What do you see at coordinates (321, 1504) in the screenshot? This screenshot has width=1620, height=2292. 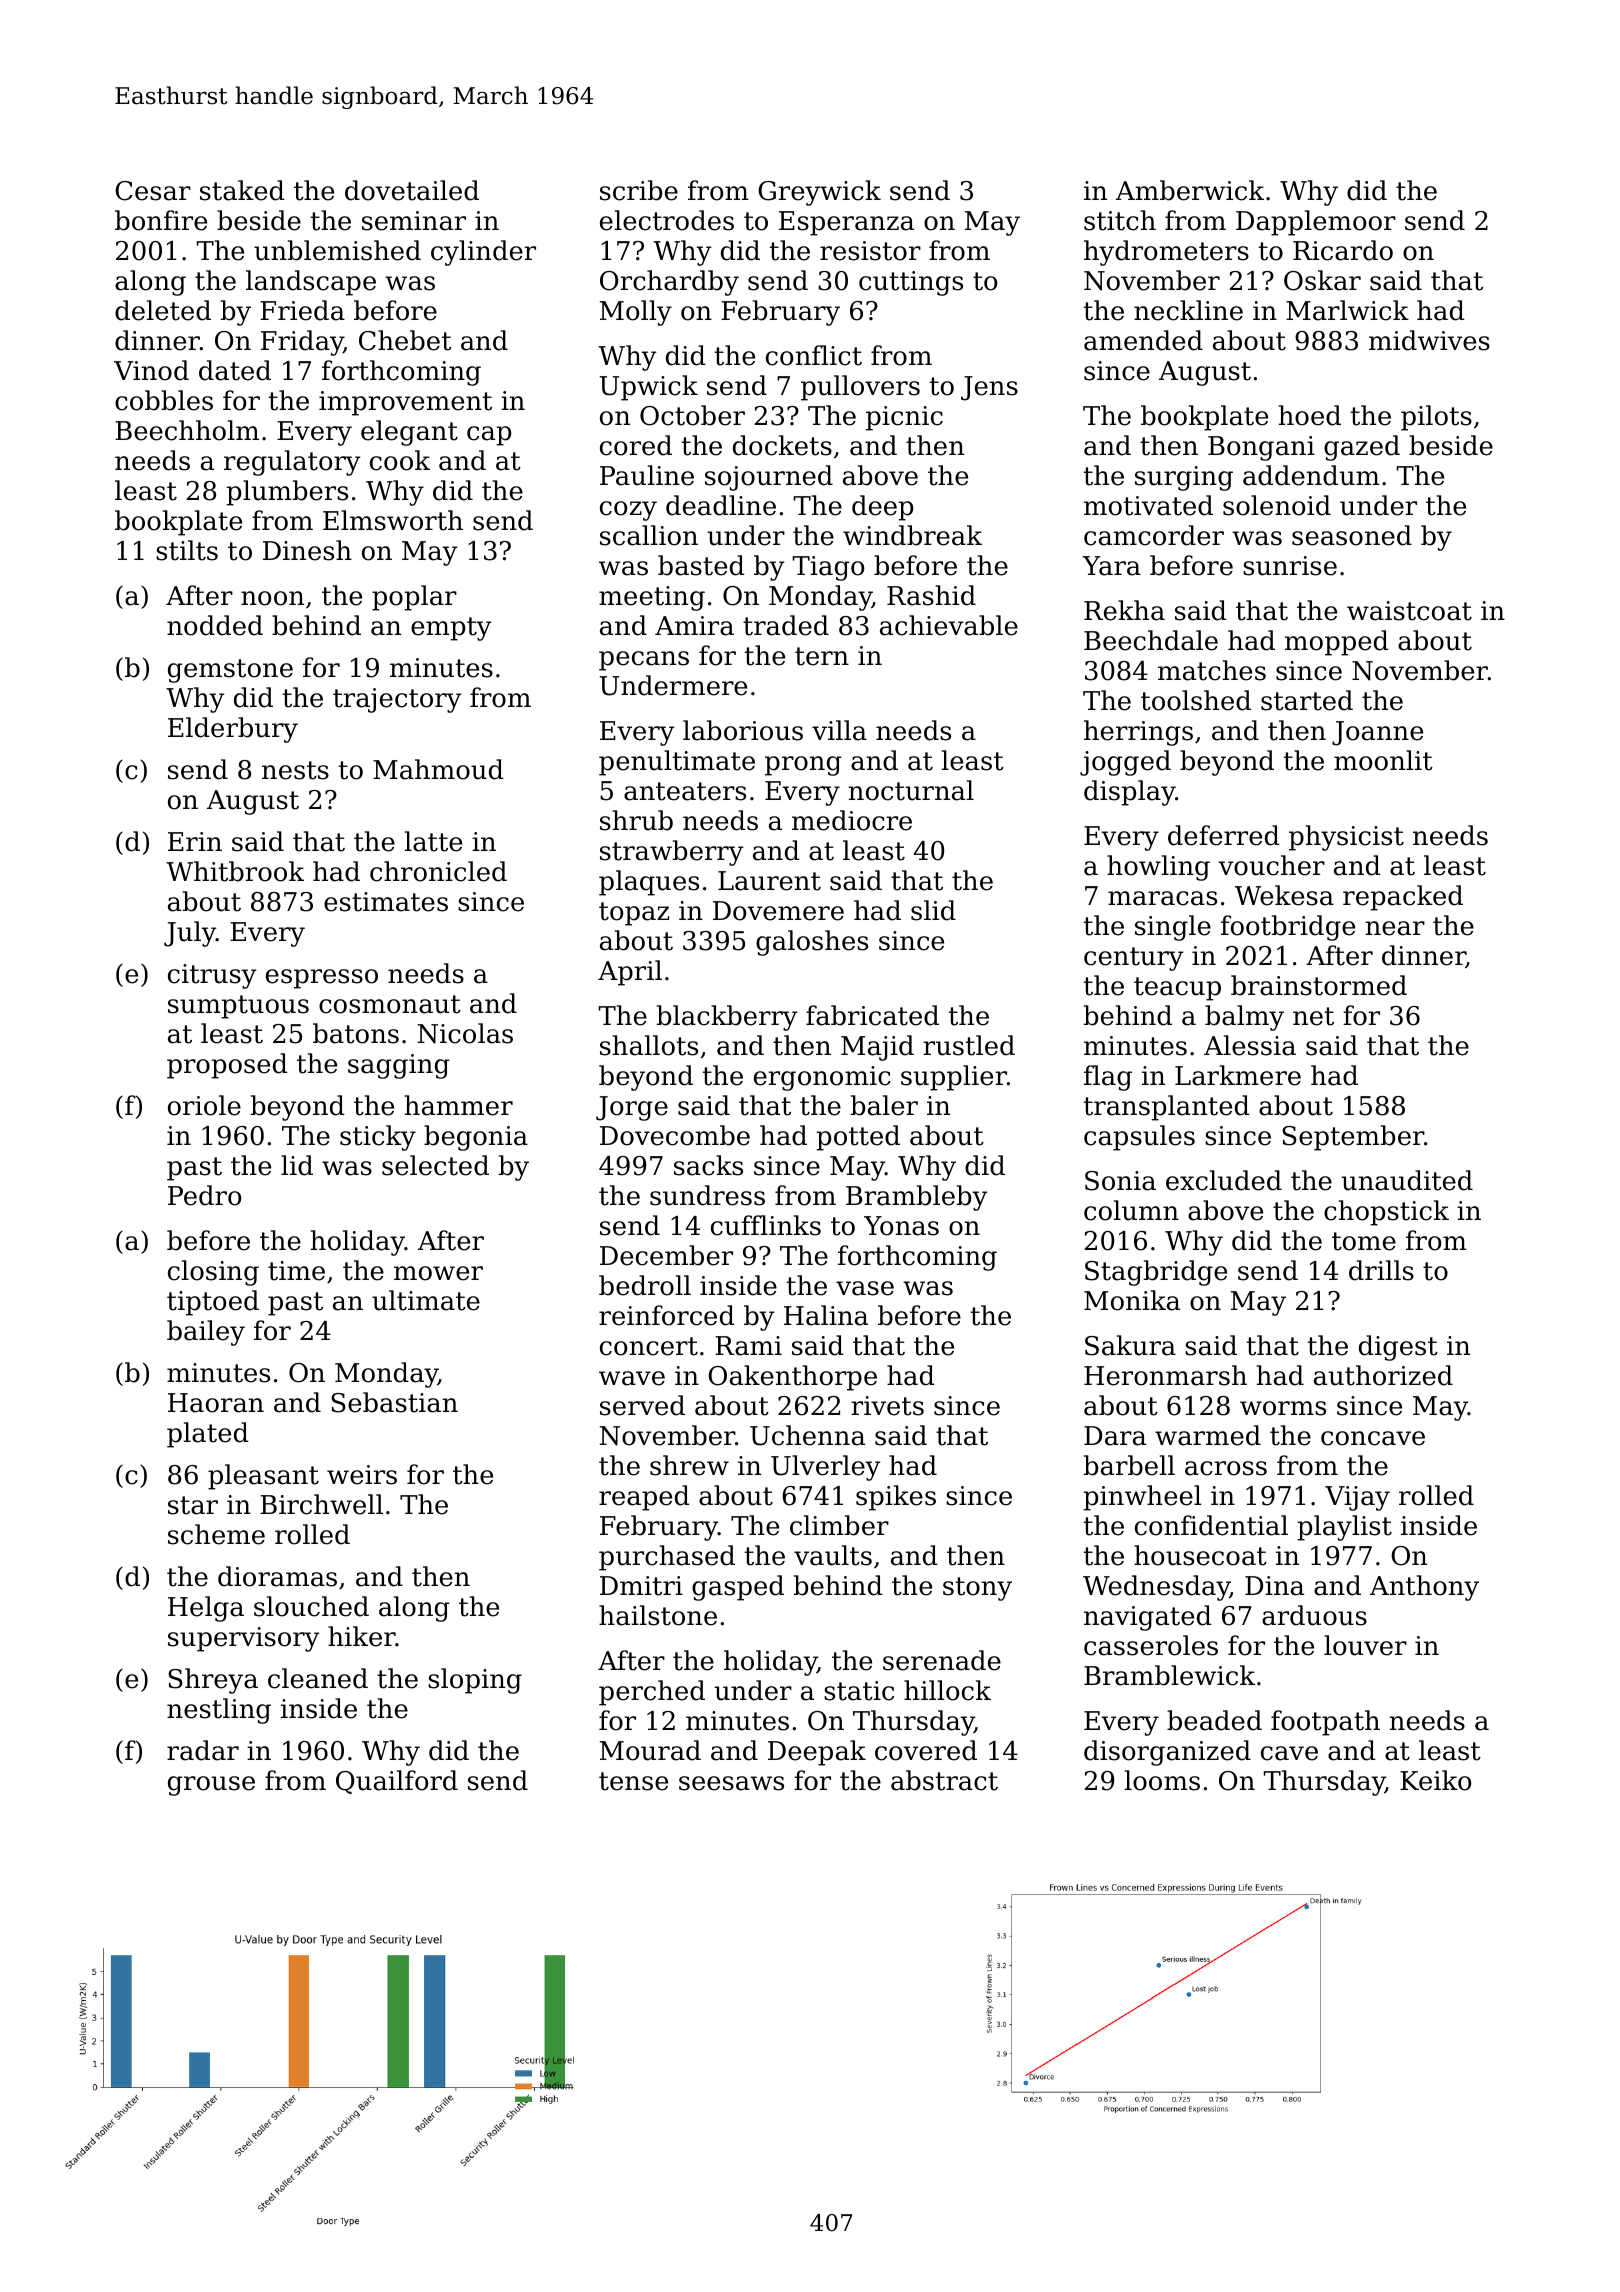 I see `Birchwell` at bounding box center [321, 1504].
